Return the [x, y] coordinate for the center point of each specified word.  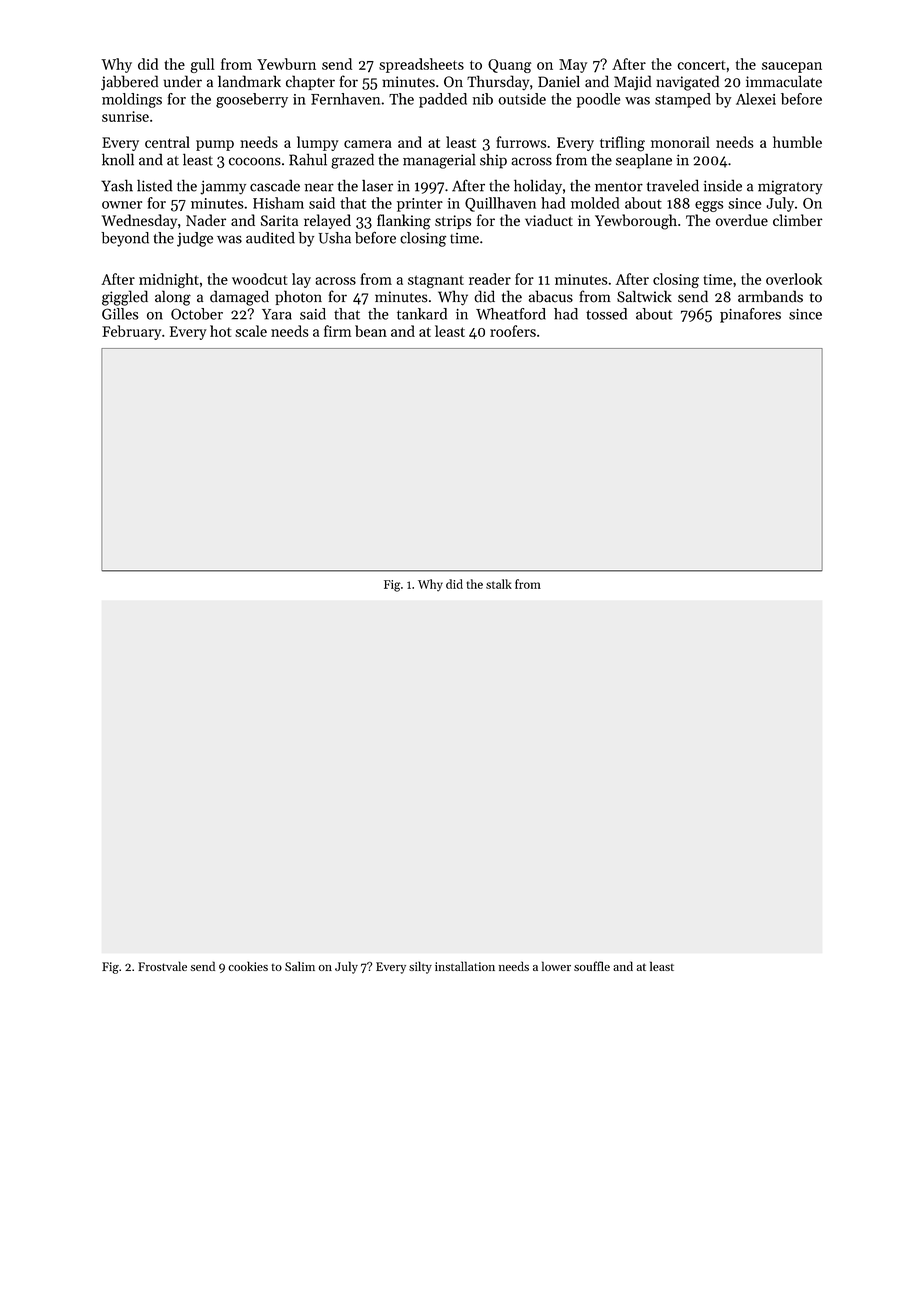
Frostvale [162, 966]
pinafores [750, 315]
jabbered [129, 83]
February [131, 332]
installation [465, 966]
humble [797, 142]
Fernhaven [345, 99]
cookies [248, 966]
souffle [592, 966]
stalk [499, 584]
